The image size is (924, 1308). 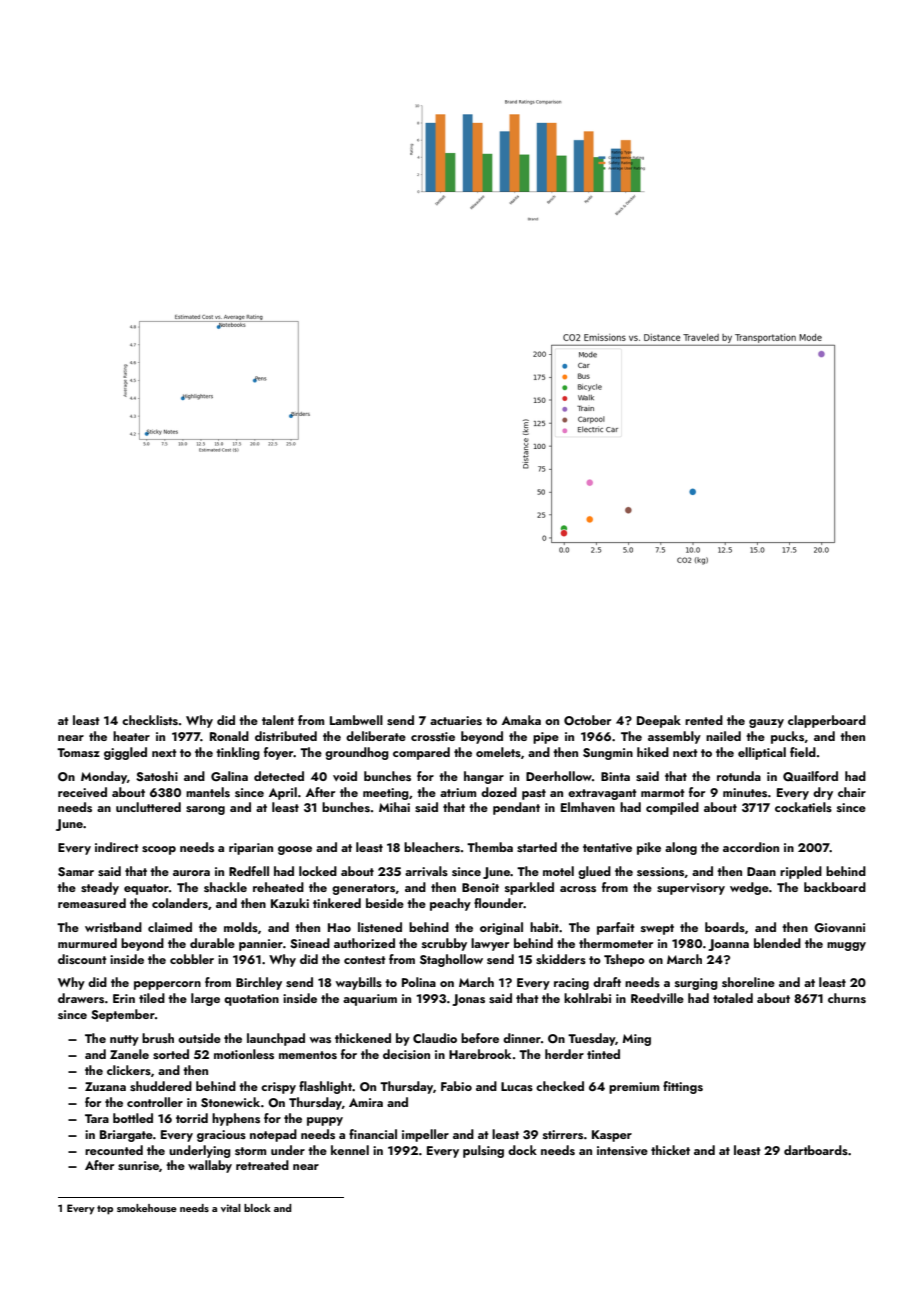 I want to click on fittings, so click(x=683, y=1087).
